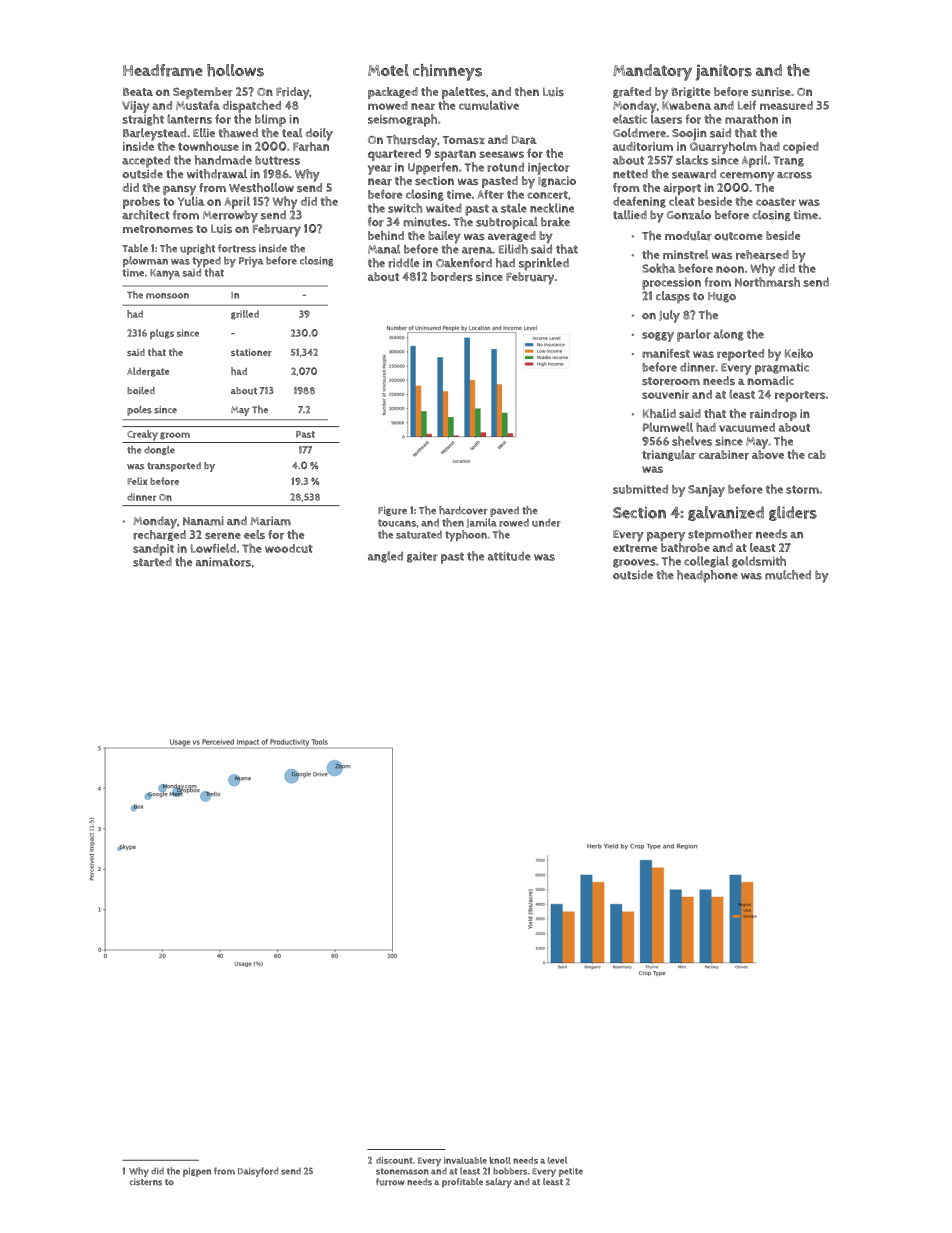 This page has height=1233, width=952. Describe the element at coordinates (251, 352) in the page. I see `stationer` at that location.
